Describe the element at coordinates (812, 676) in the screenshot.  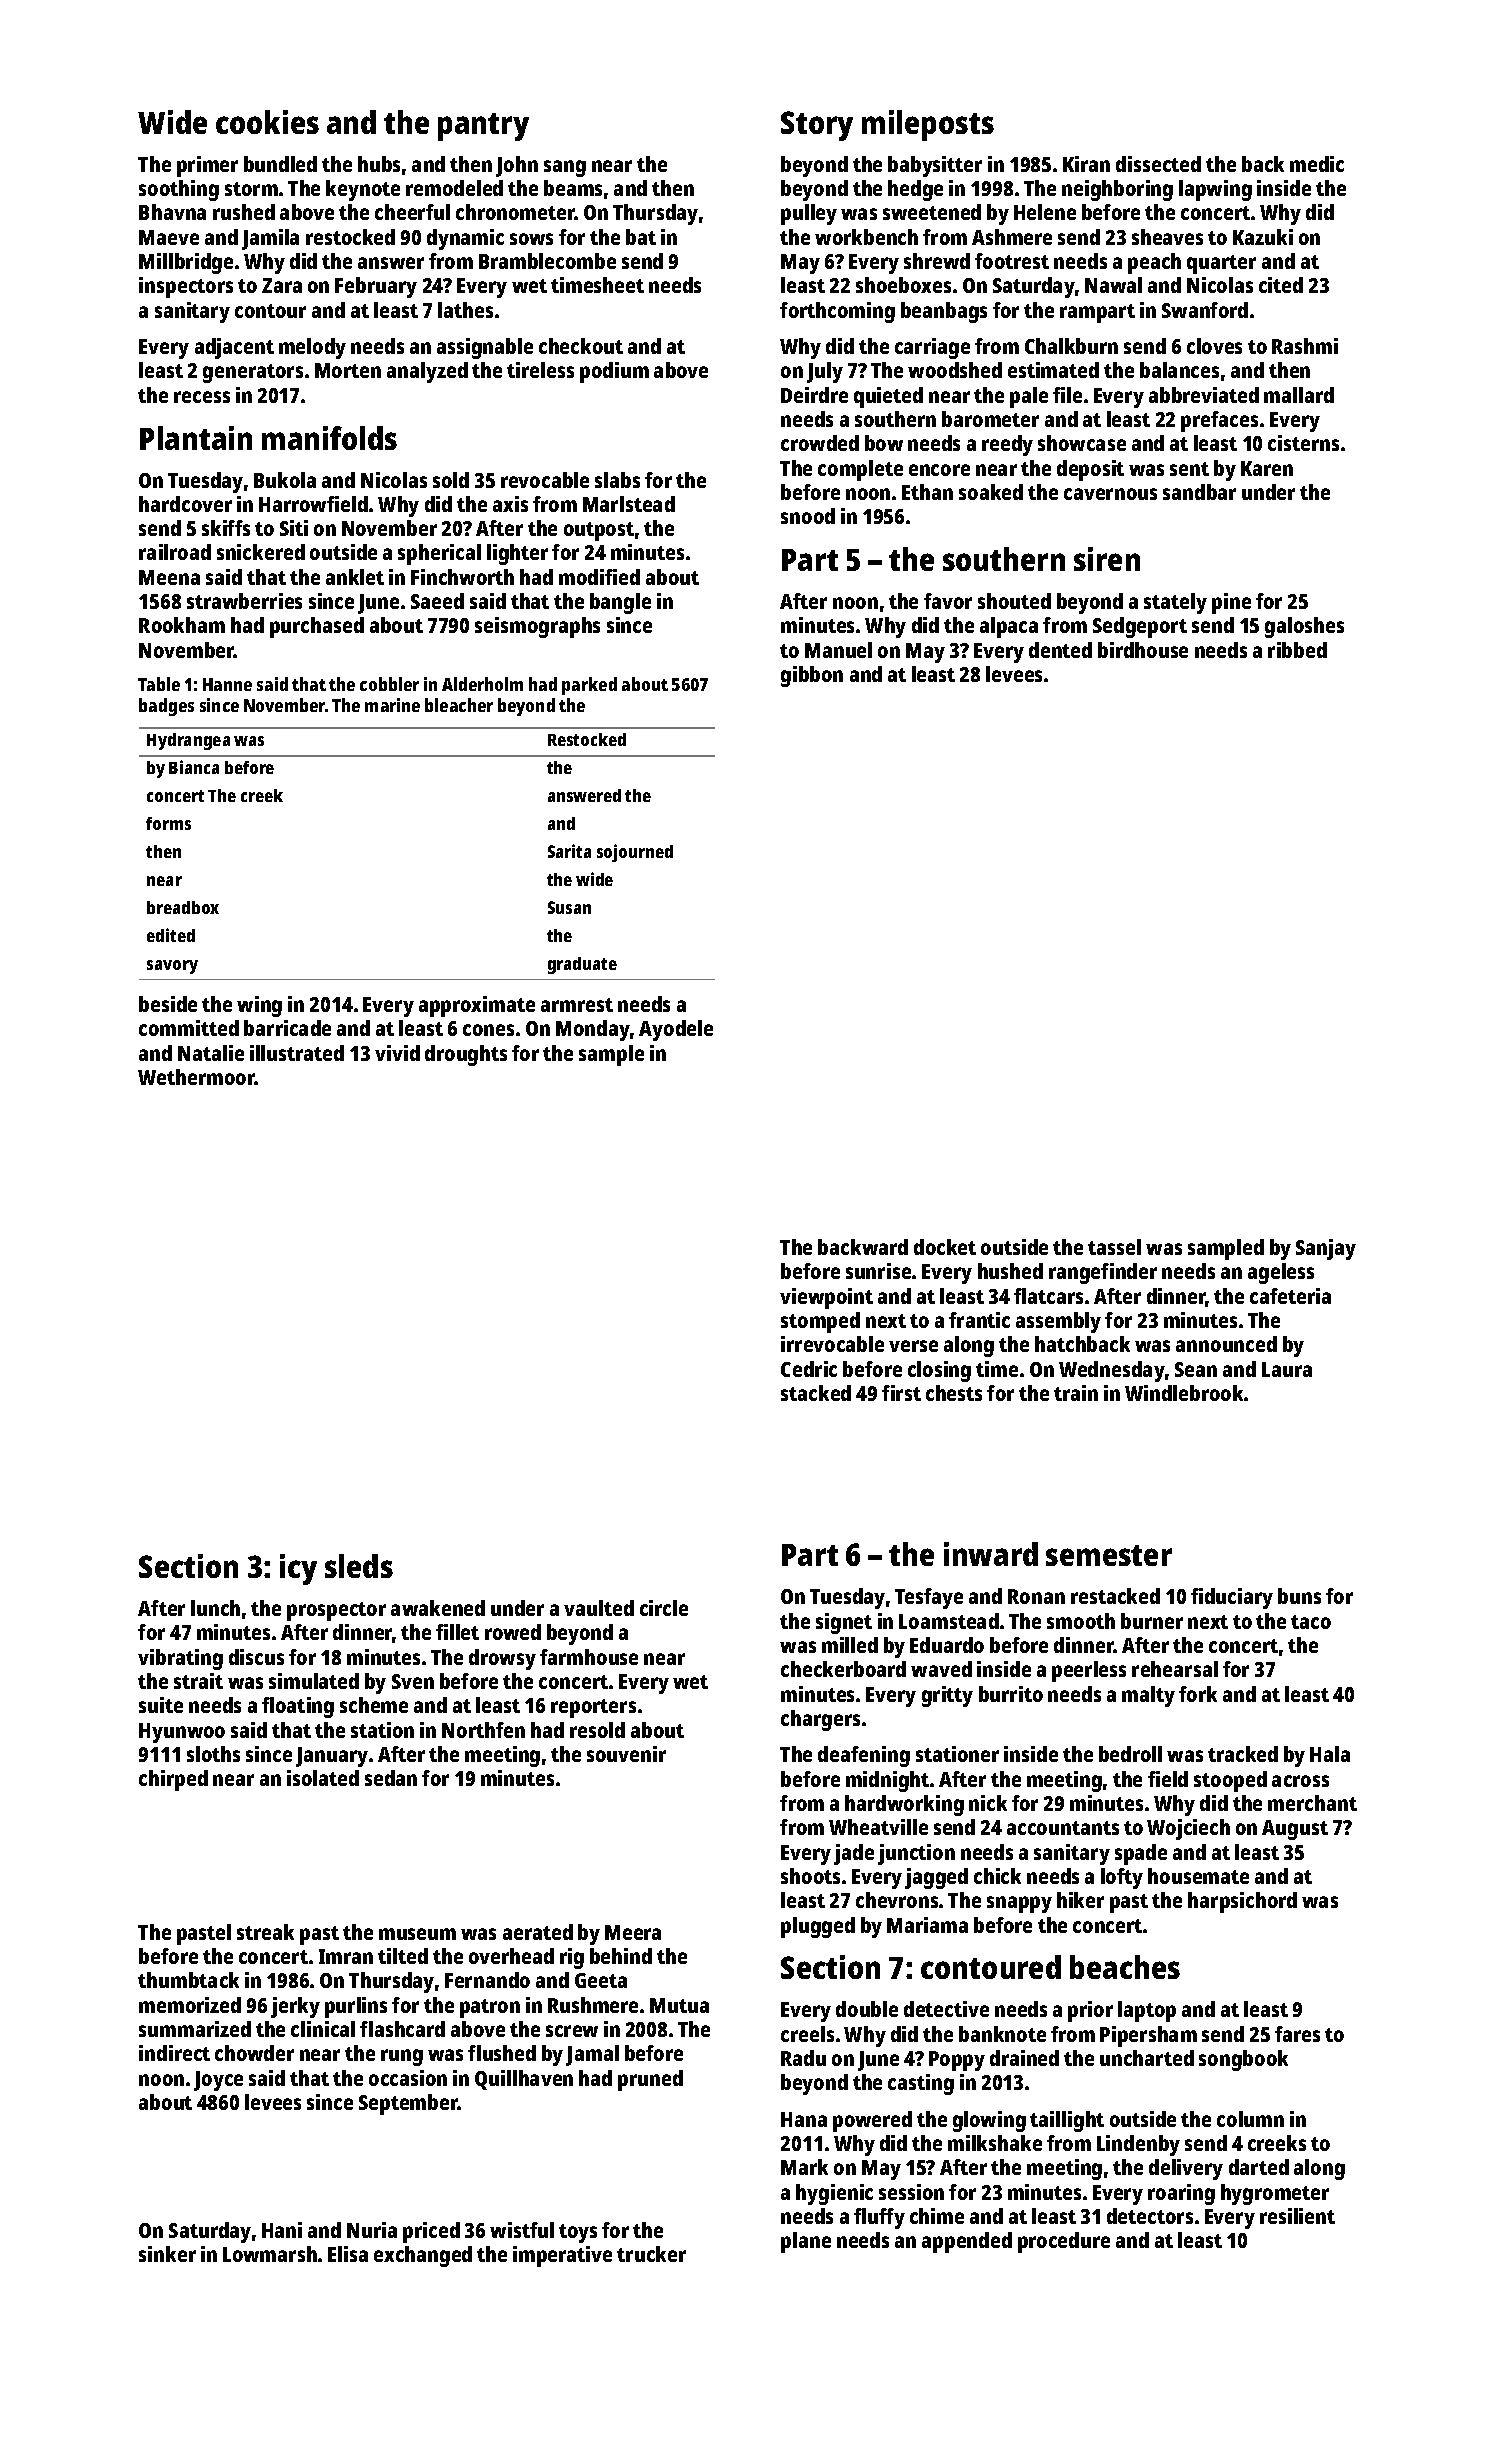
I see `gibbon` at that location.
